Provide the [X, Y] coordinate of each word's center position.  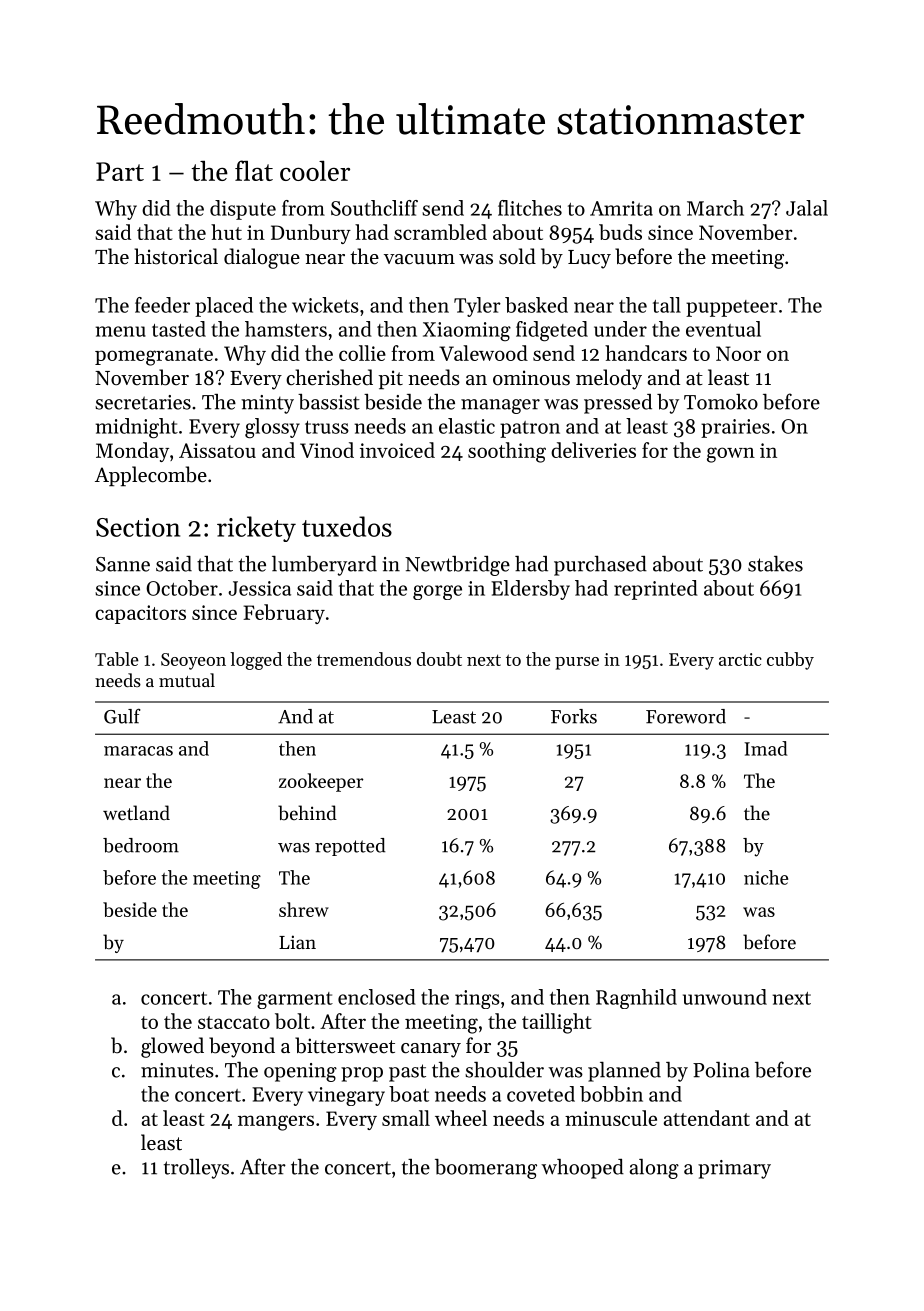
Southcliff [374, 208]
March [715, 208]
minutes [177, 1070]
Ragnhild [636, 999]
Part [120, 171]
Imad [765, 748]
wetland [136, 812]
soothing [507, 452]
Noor [738, 353]
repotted [350, 847]
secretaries [143, 402]
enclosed [377, 997]
